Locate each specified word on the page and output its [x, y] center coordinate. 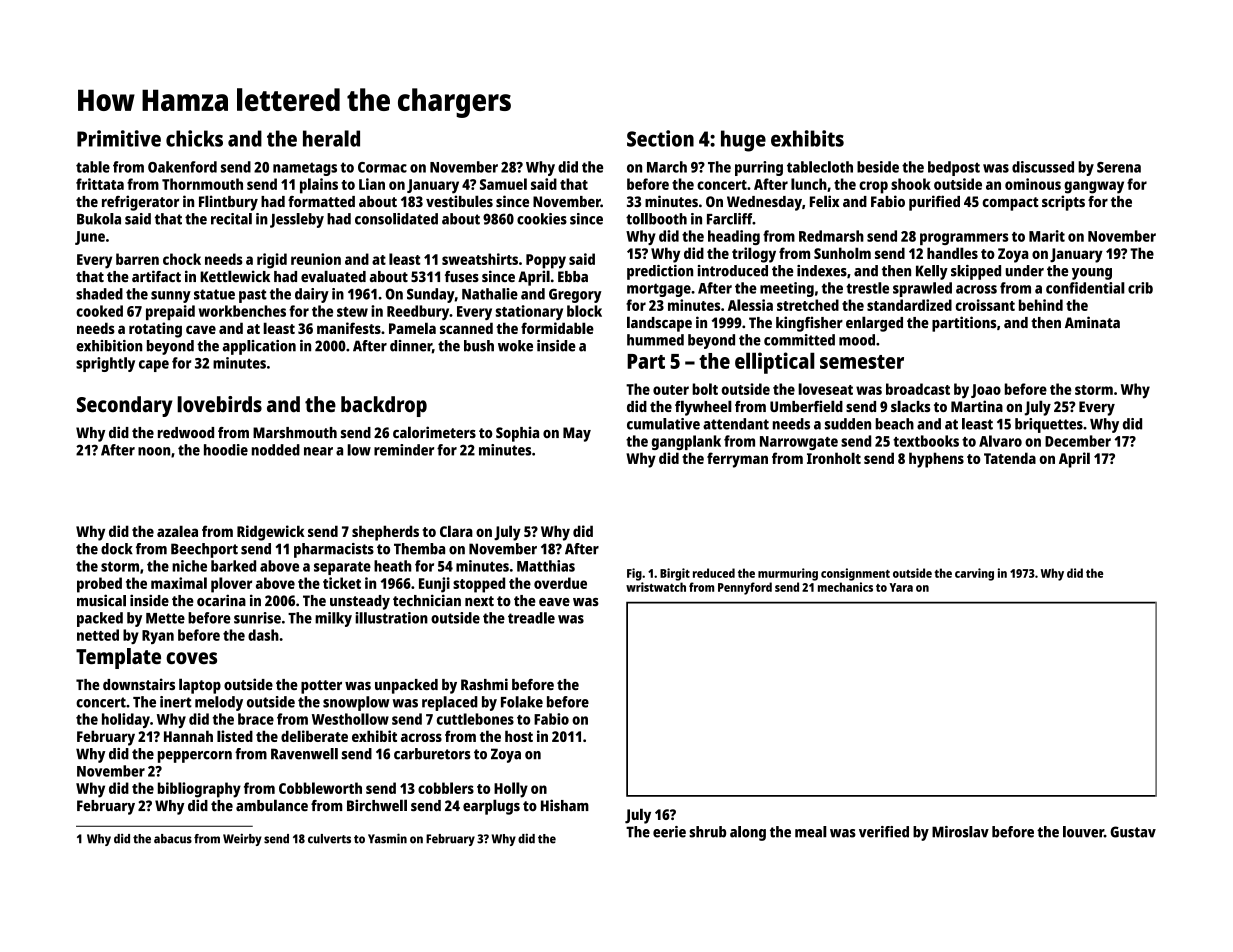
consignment [855, 574]
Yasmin [387, 838]
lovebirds [219, 404]
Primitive [119, 138]
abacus [173, 839]
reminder [404, 450]
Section [660, 138]
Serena [1119, 167]
